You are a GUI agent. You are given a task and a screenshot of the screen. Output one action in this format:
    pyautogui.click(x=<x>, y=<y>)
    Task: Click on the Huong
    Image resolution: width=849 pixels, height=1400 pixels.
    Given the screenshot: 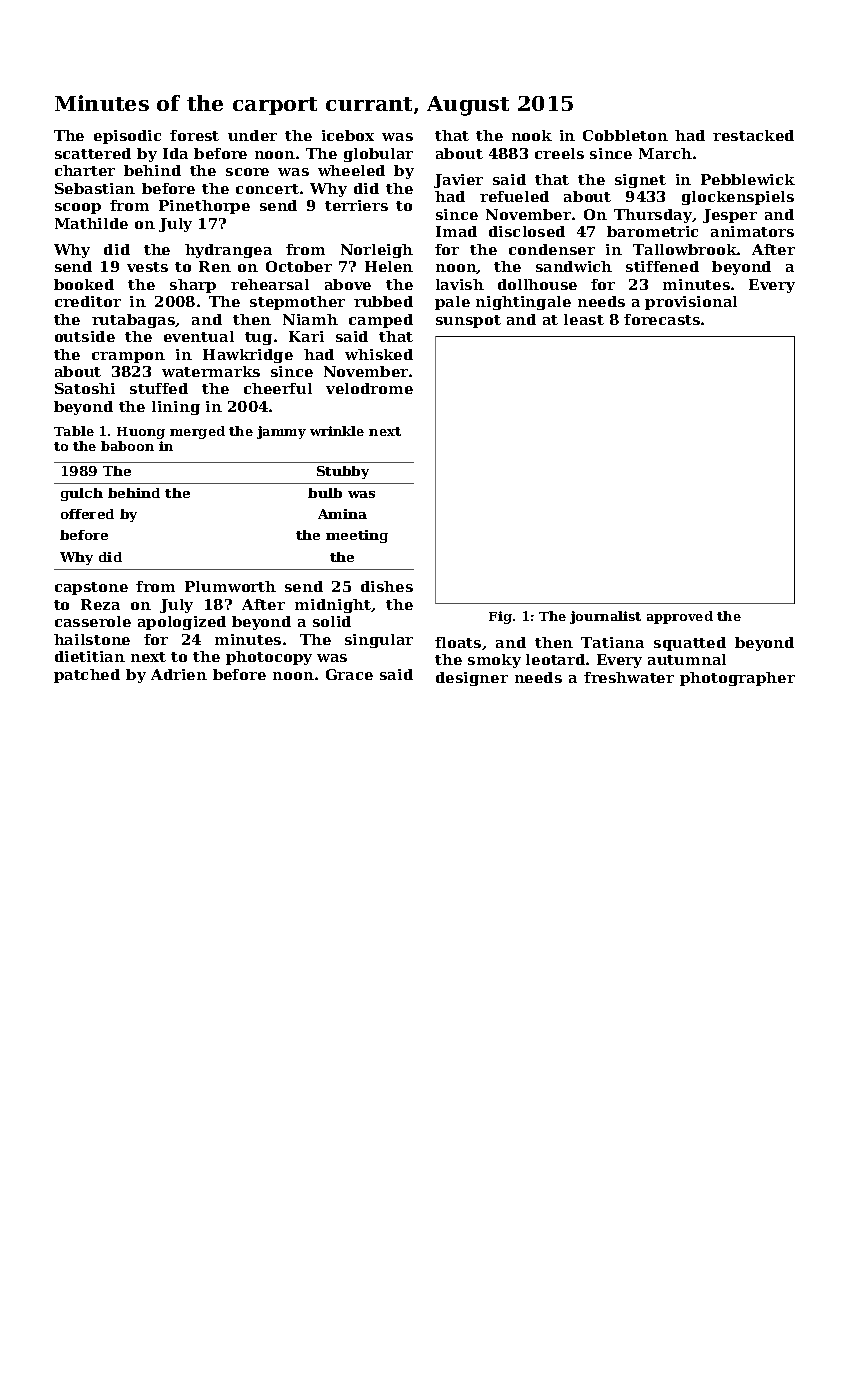 What is the action you would take?
    pyautogui.click(x=141, y=433)
